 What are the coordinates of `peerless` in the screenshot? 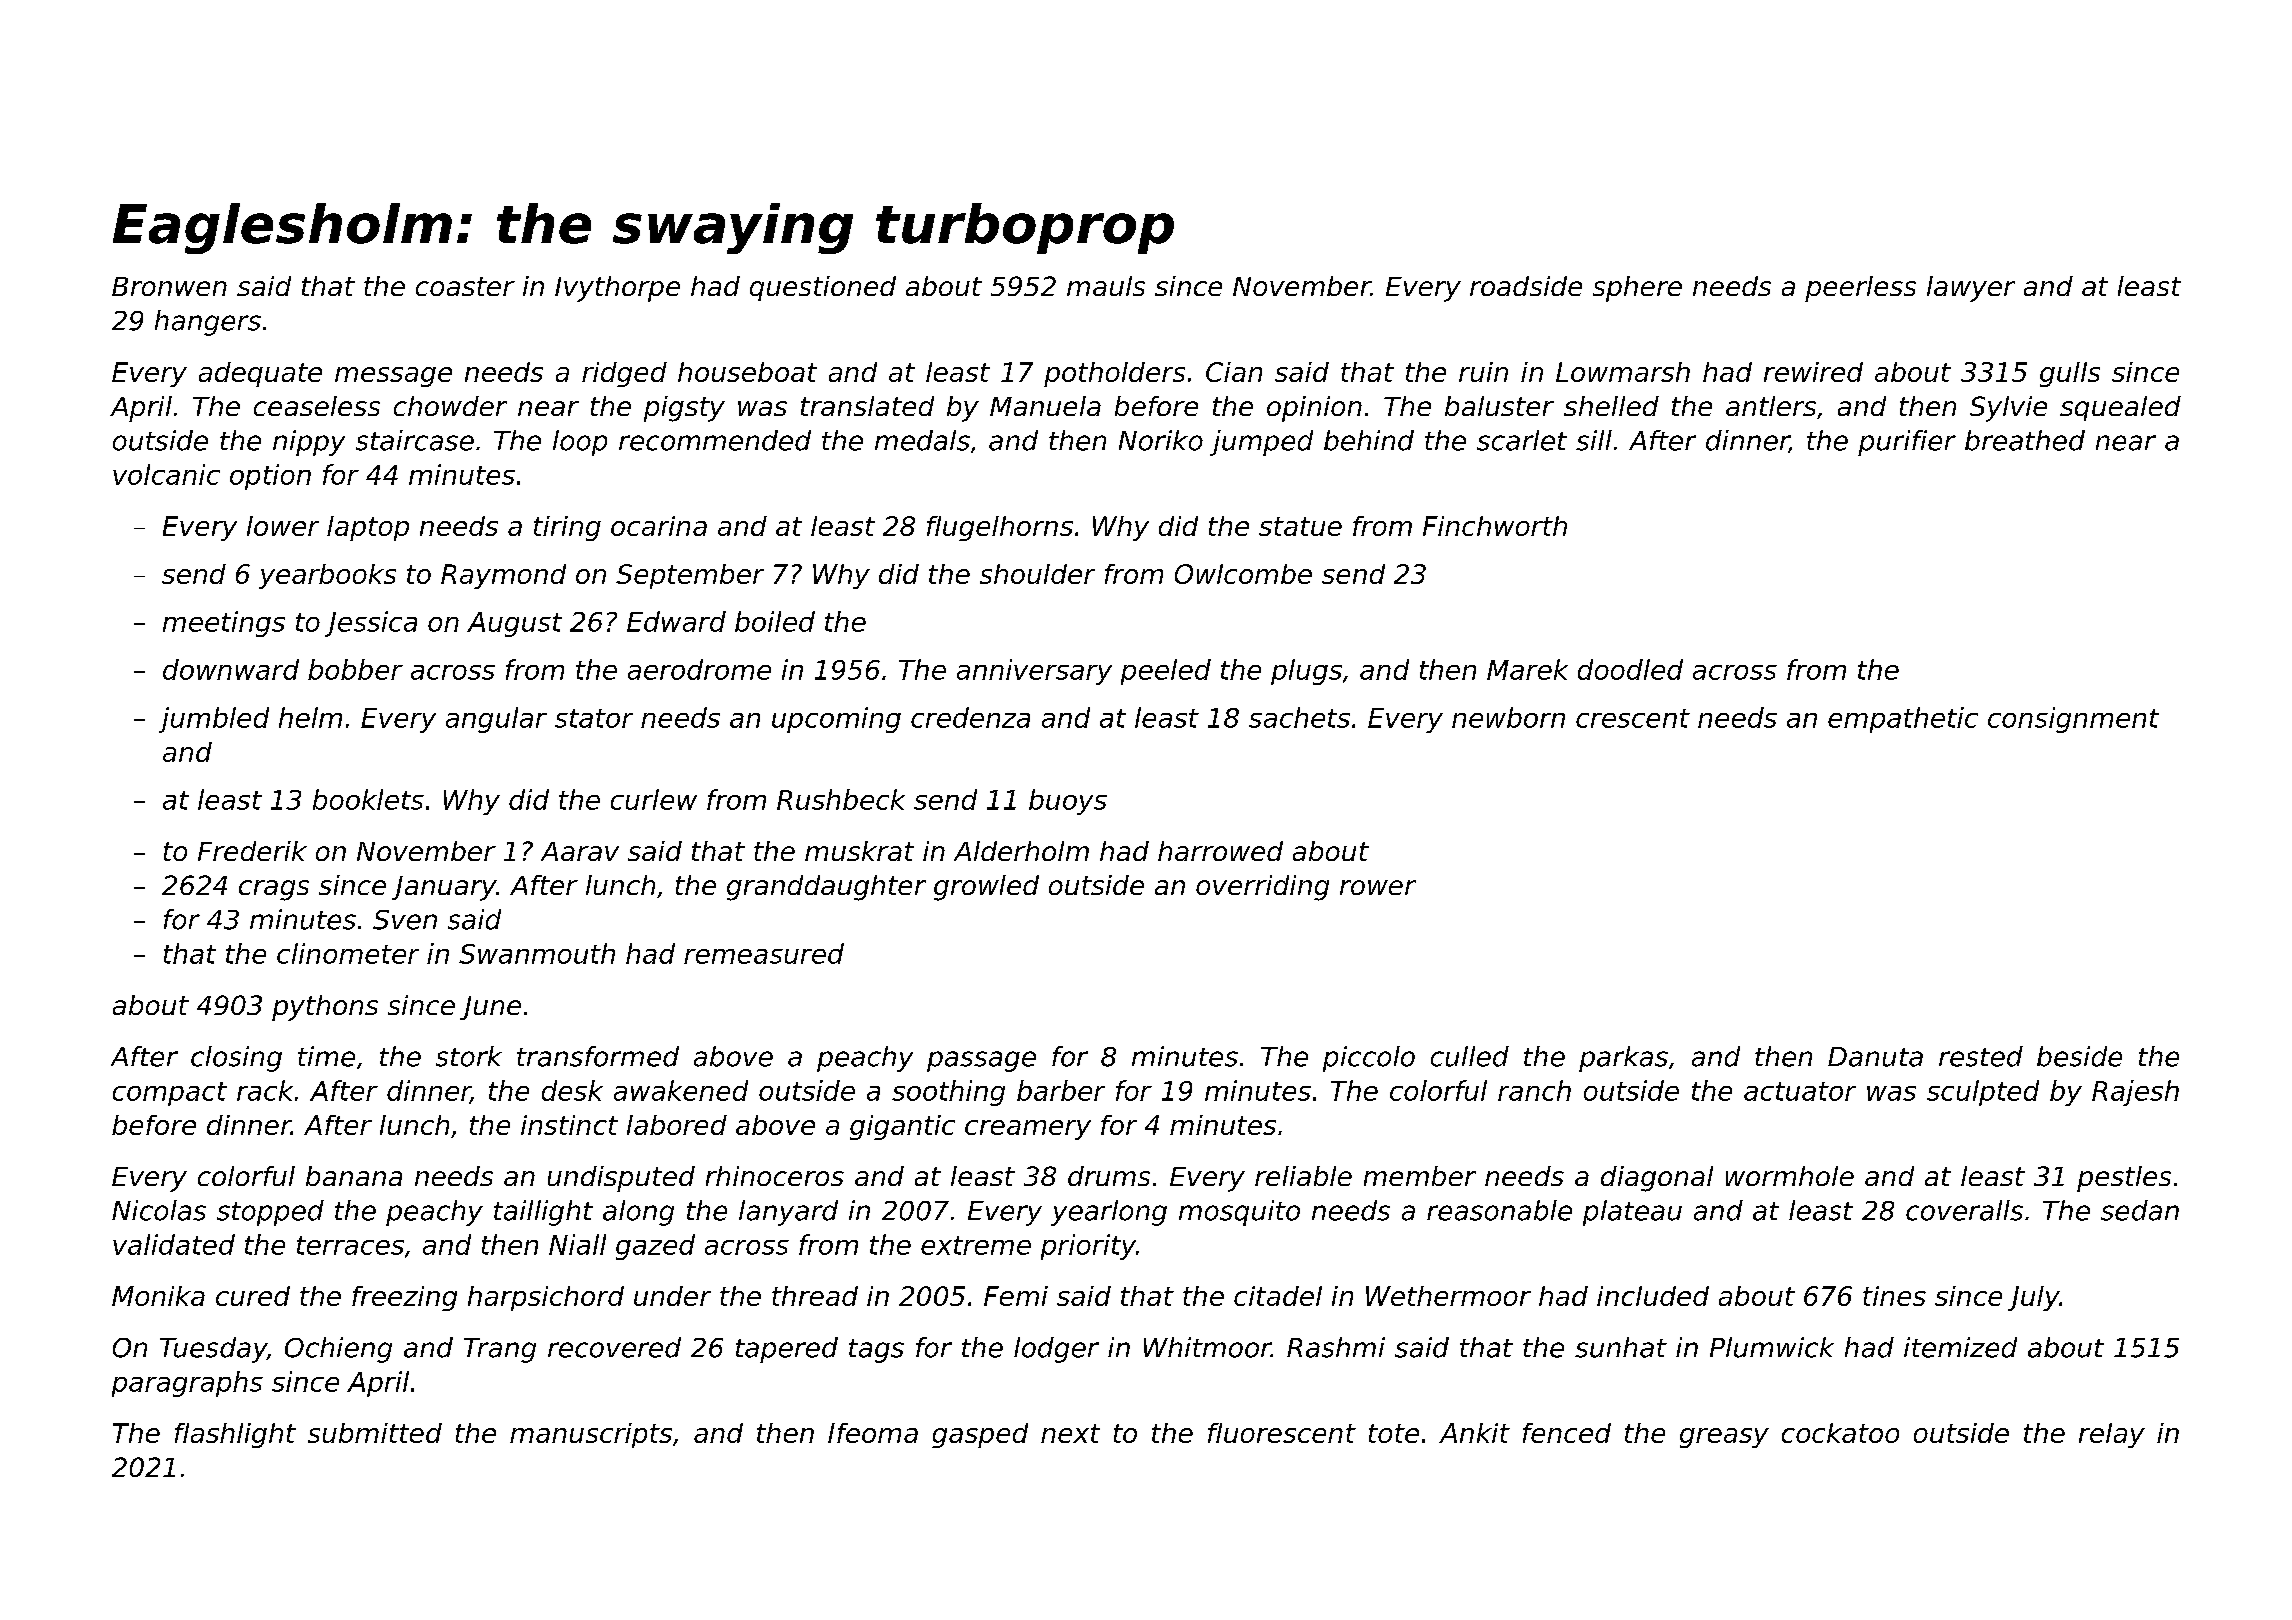 It's located at (1860, 289).
